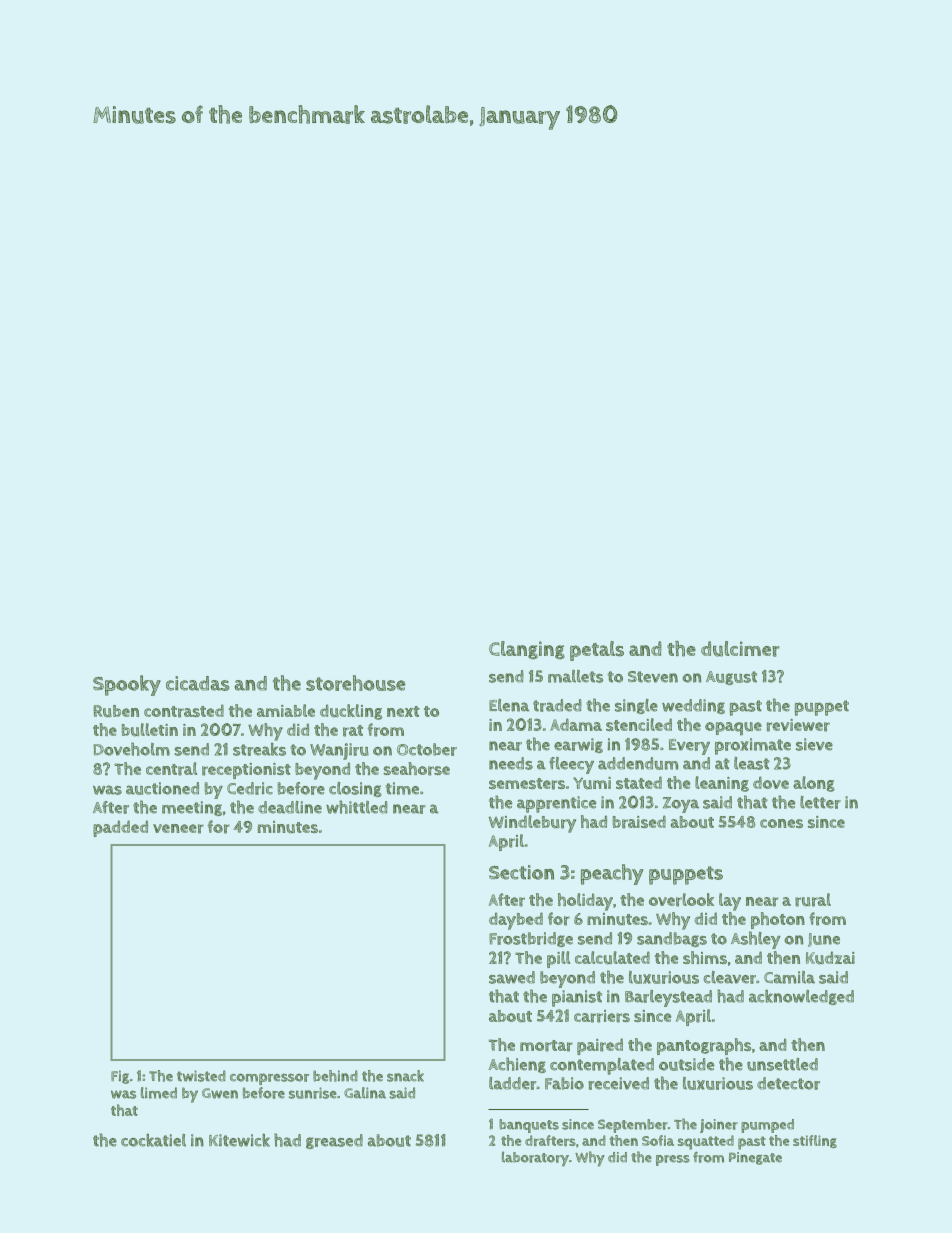 The height and width of the page is (1233, 952). Describe the element at coordinates (334, 1141) in the page. I see `greased` at that location.
